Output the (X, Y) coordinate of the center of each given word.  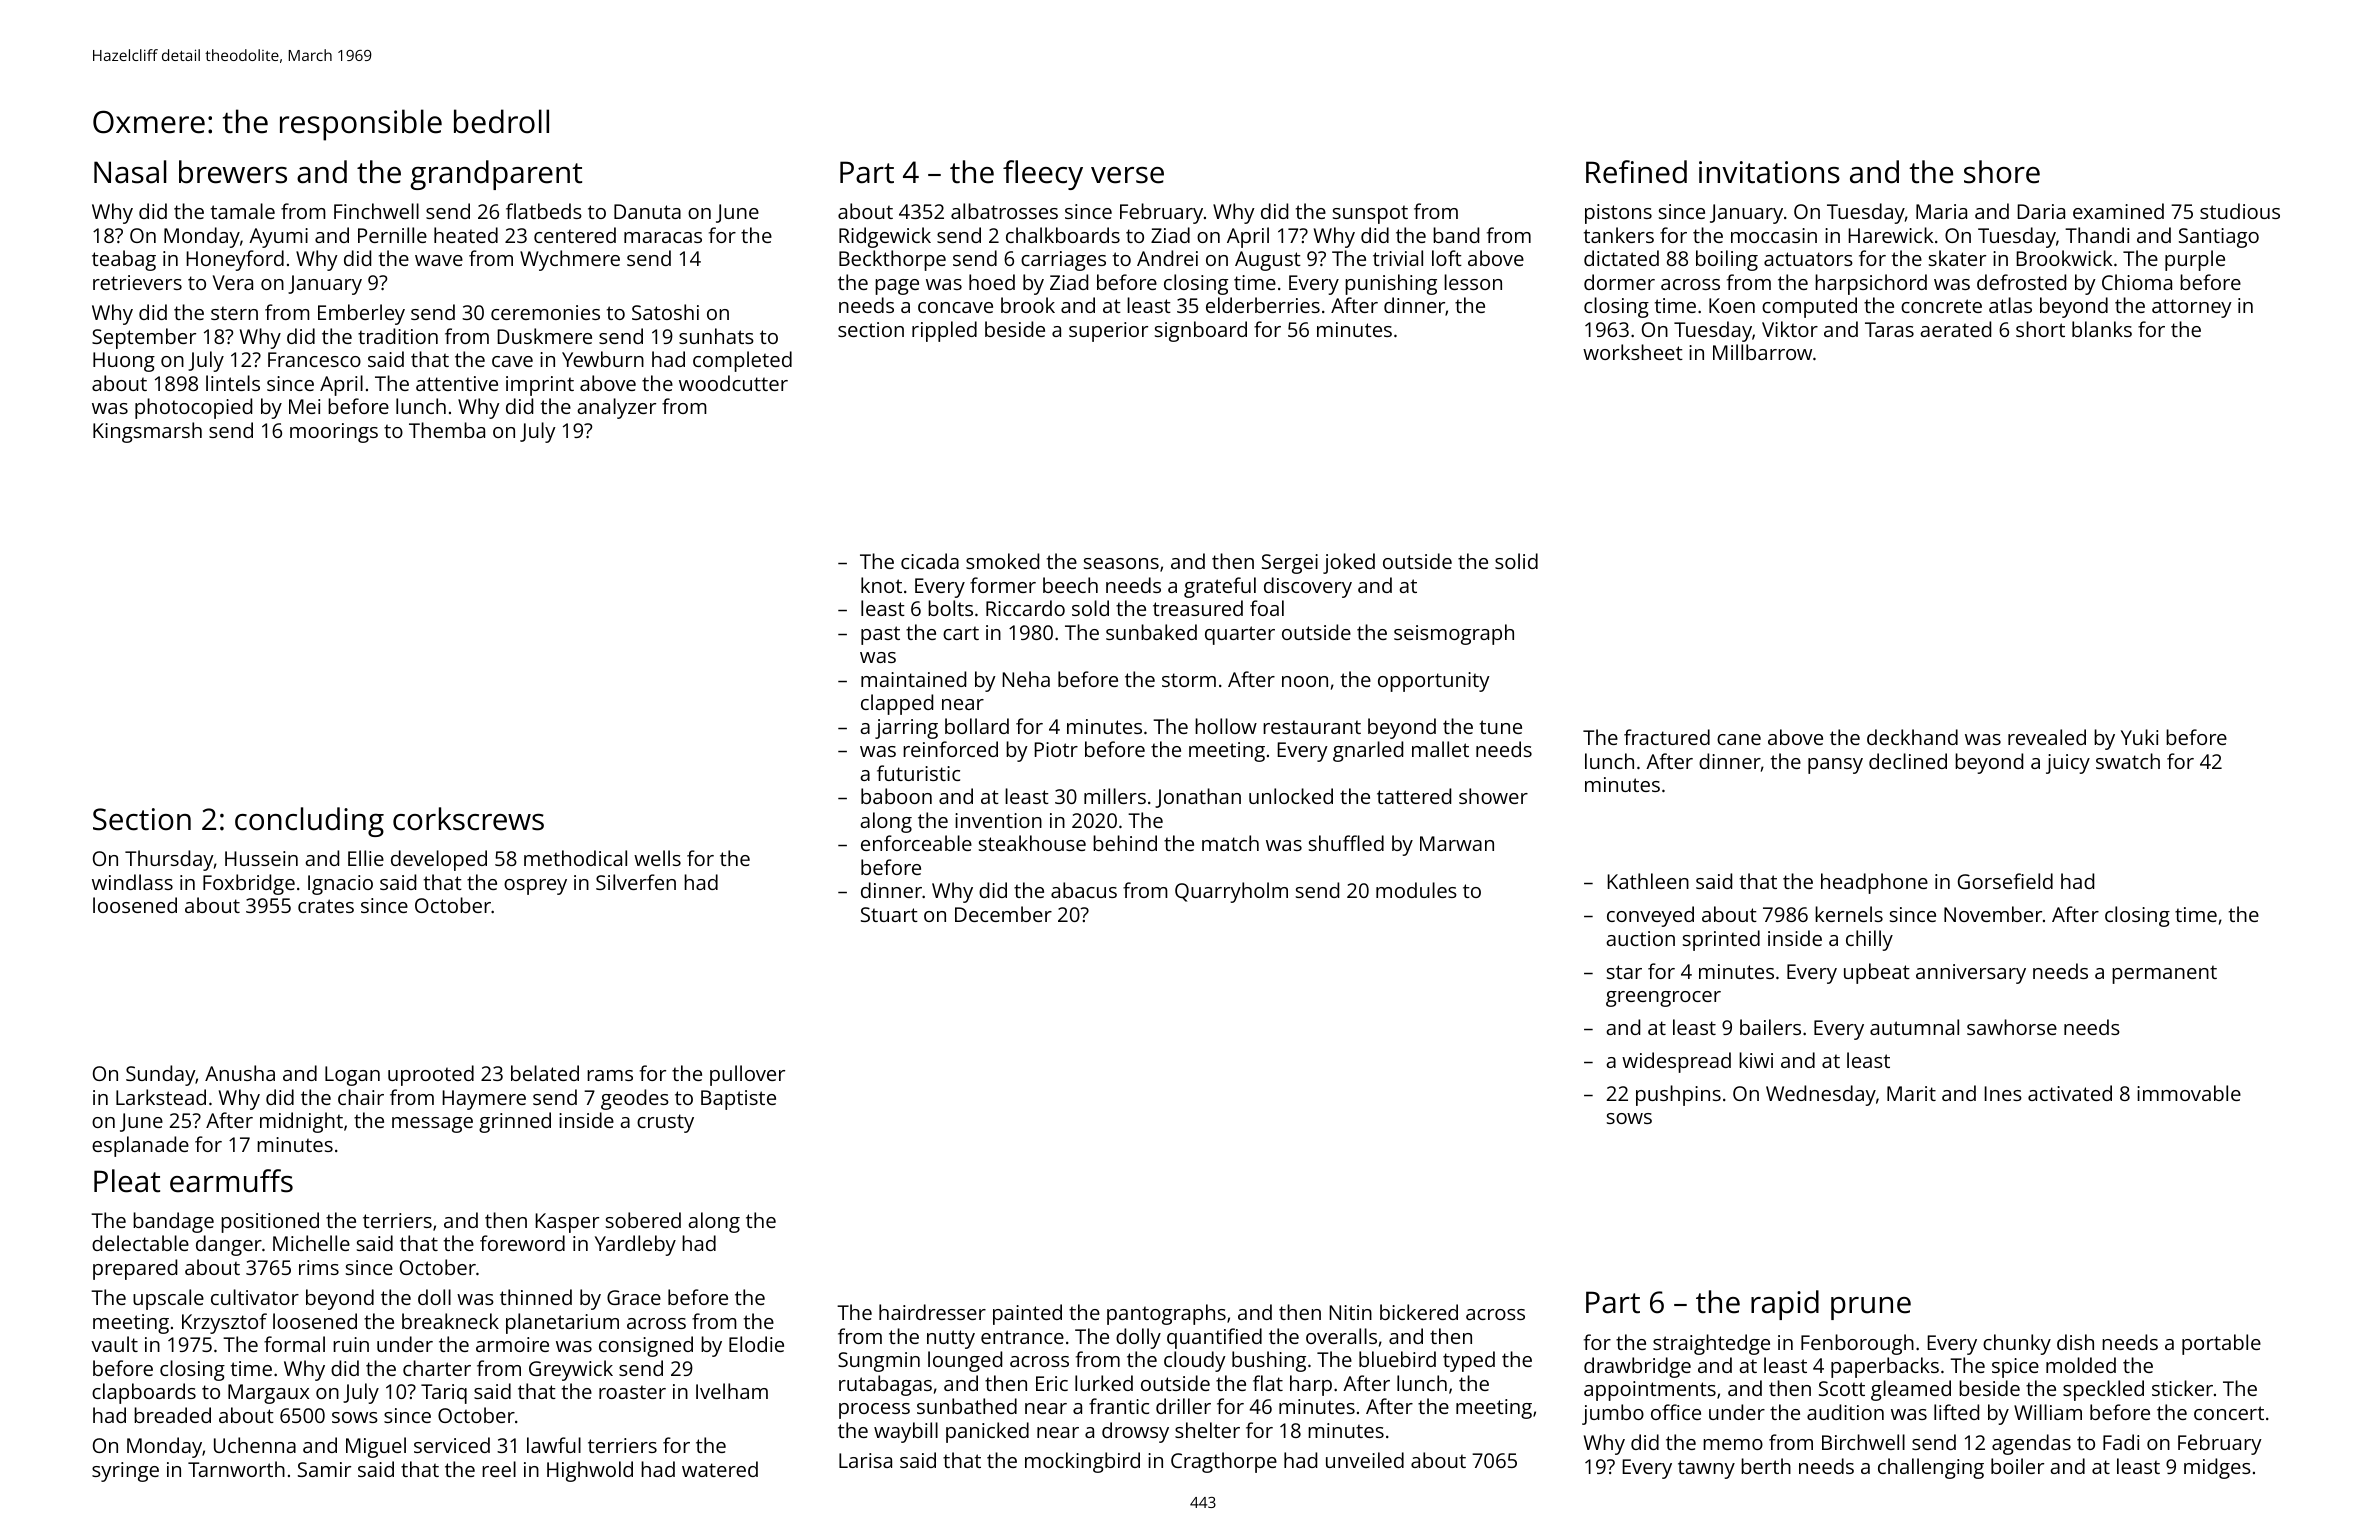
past (880, 635)
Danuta (647, 211)
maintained (913, 679)
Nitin (1350, 1312)
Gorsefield (2005, 881)
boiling (1727, 260)
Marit (1911, 1093)
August (1268, 261)
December (1003, 914)
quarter (1240, 635)
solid (1516, 561)
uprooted (431, 1075)
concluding (309, 822)
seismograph (1454, 634)
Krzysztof (224, 1323)
